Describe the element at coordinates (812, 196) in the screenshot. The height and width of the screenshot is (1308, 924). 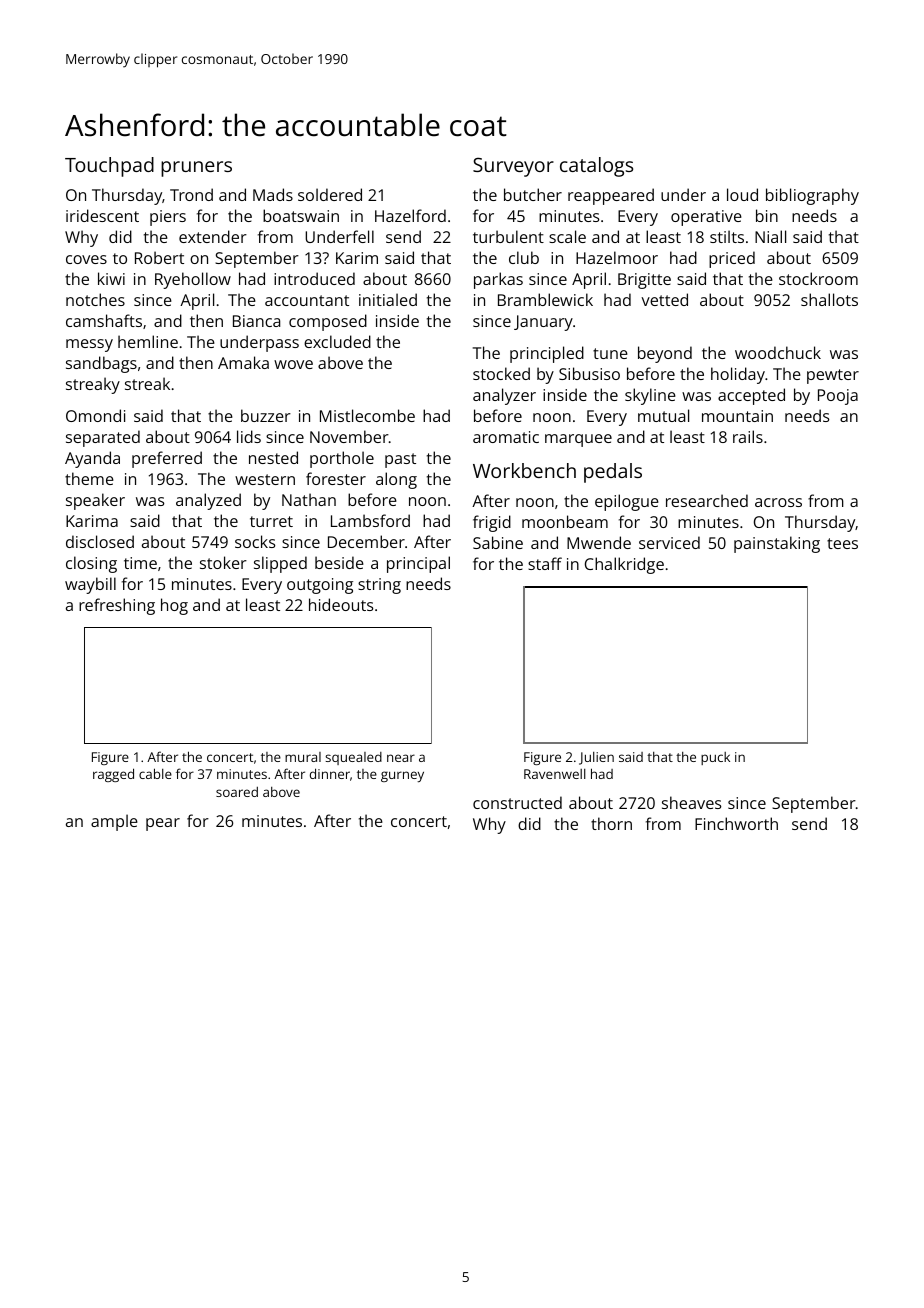
I see `bibliography` at that location.
